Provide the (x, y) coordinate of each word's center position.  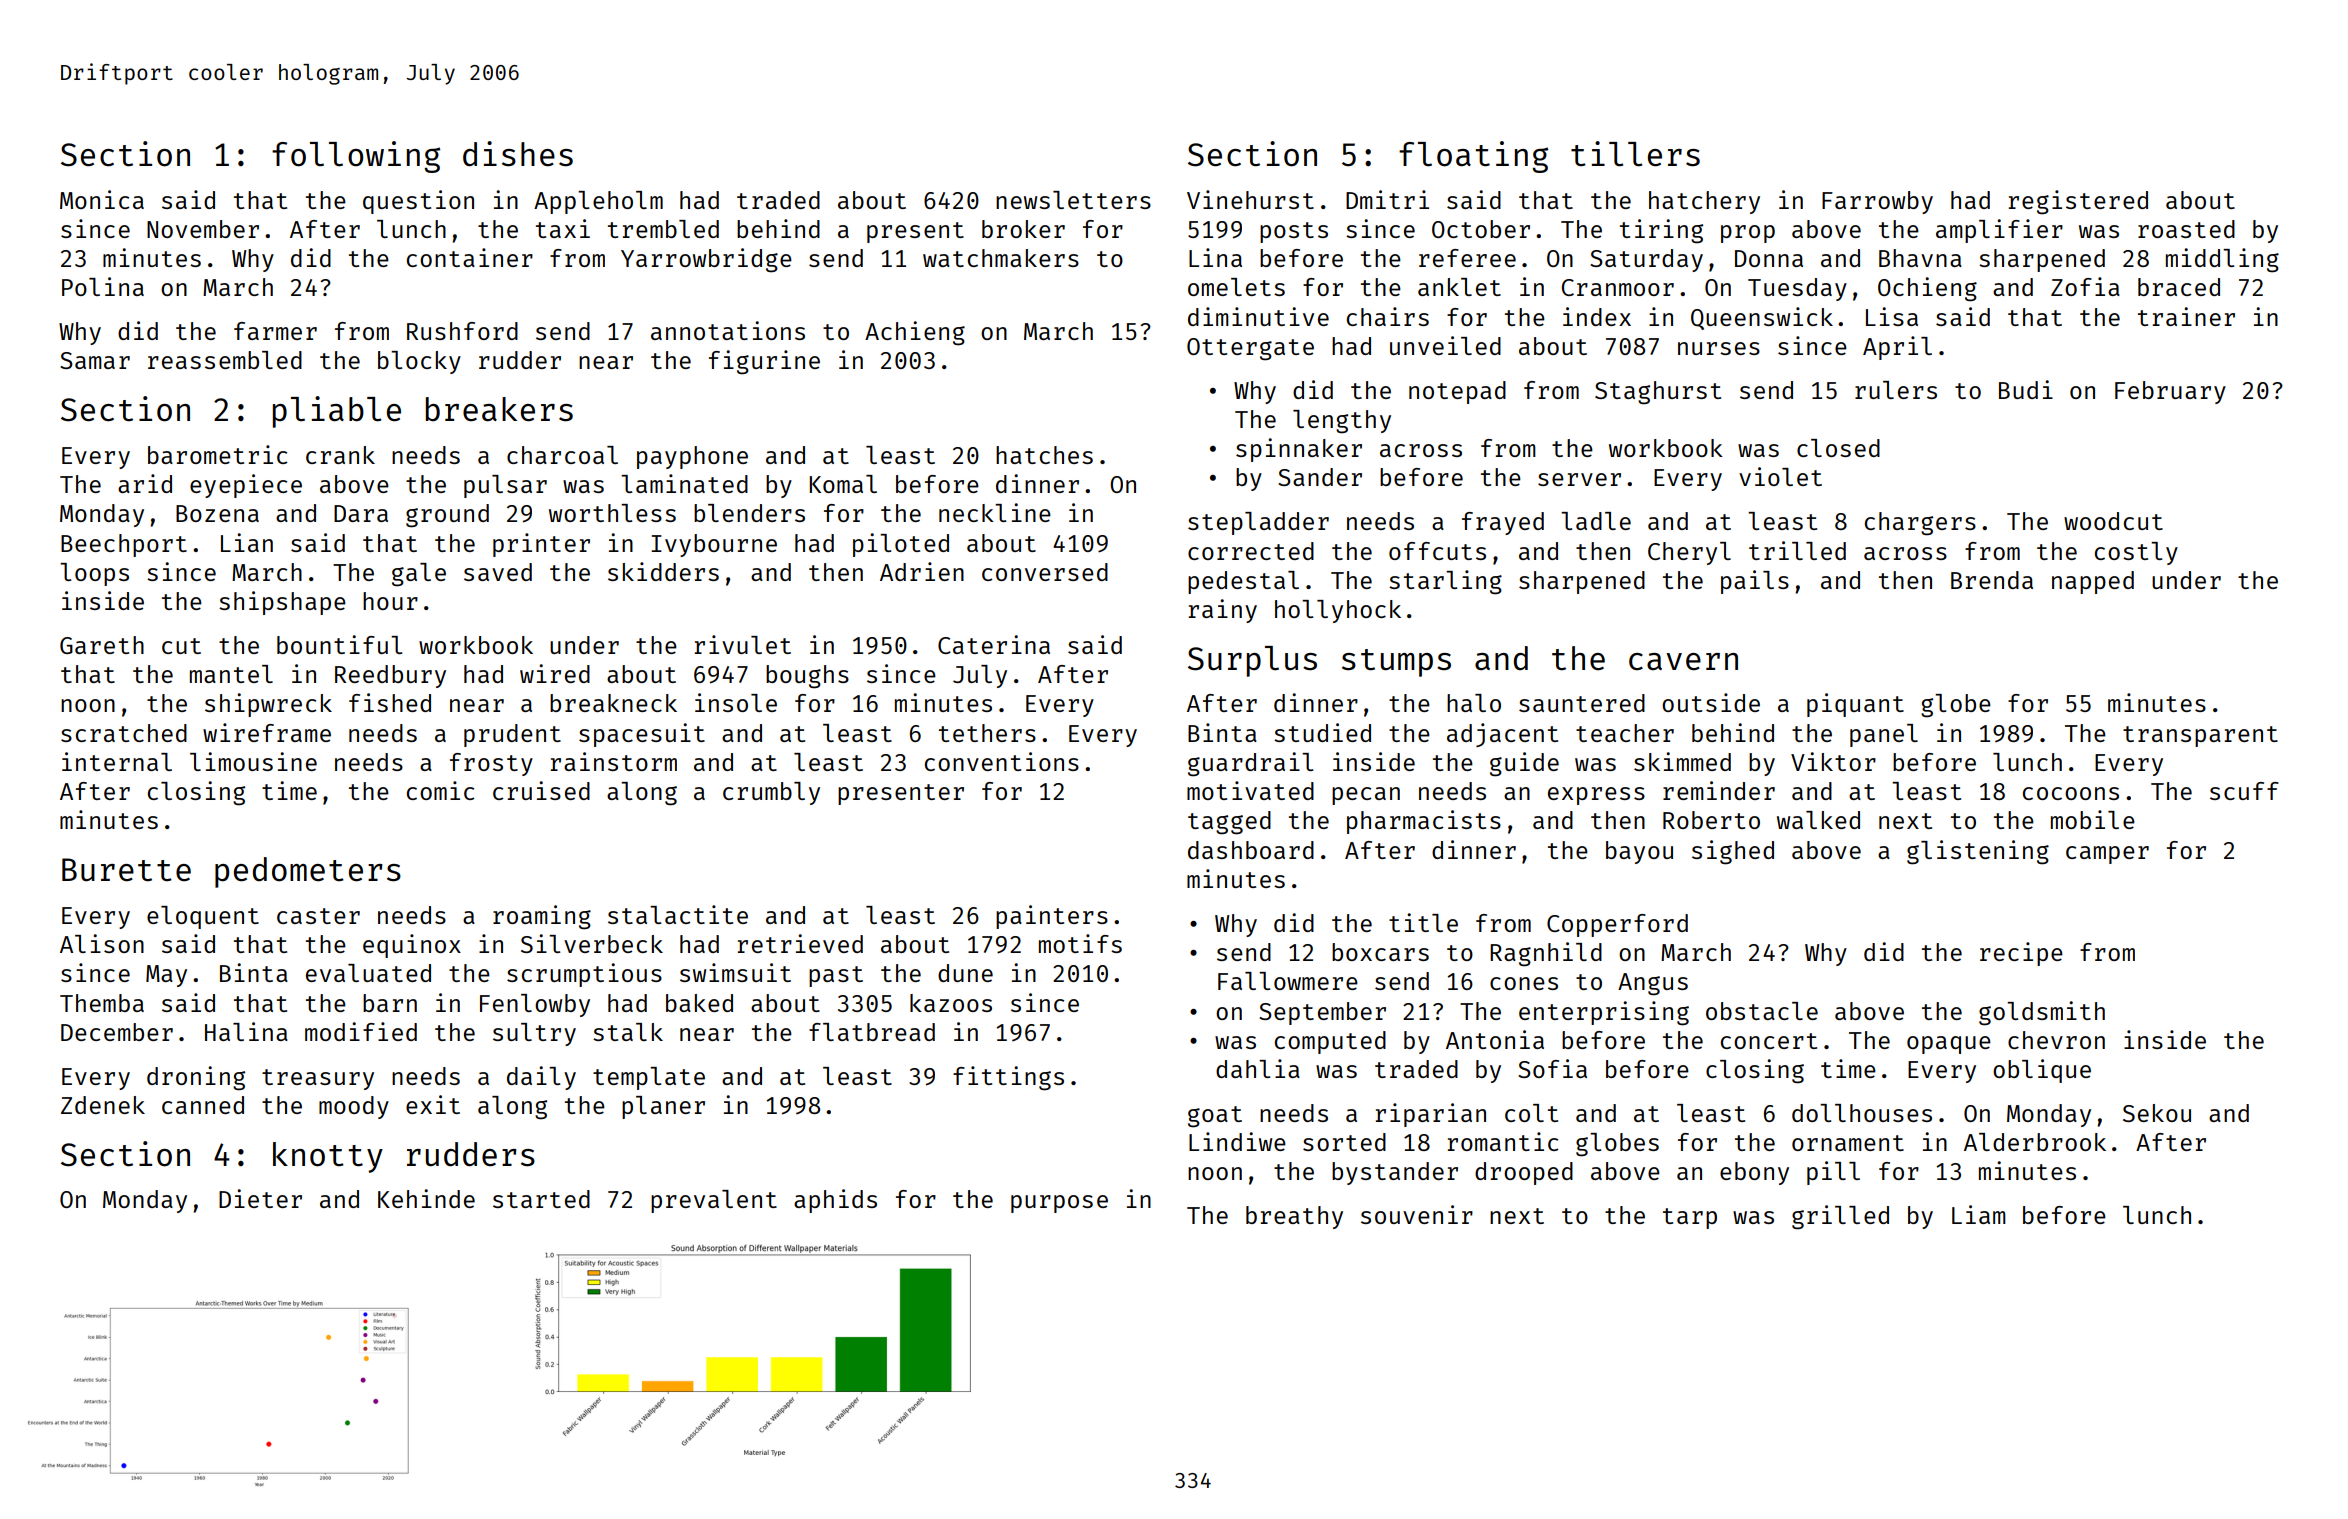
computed (1330, 1042)
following (356, 157)
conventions (1002, 761)
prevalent (714, 1201)
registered (2078, 202)
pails (1755, 582)
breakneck (613, 703)
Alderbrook (2035, 1142)
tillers (1635, 154)
